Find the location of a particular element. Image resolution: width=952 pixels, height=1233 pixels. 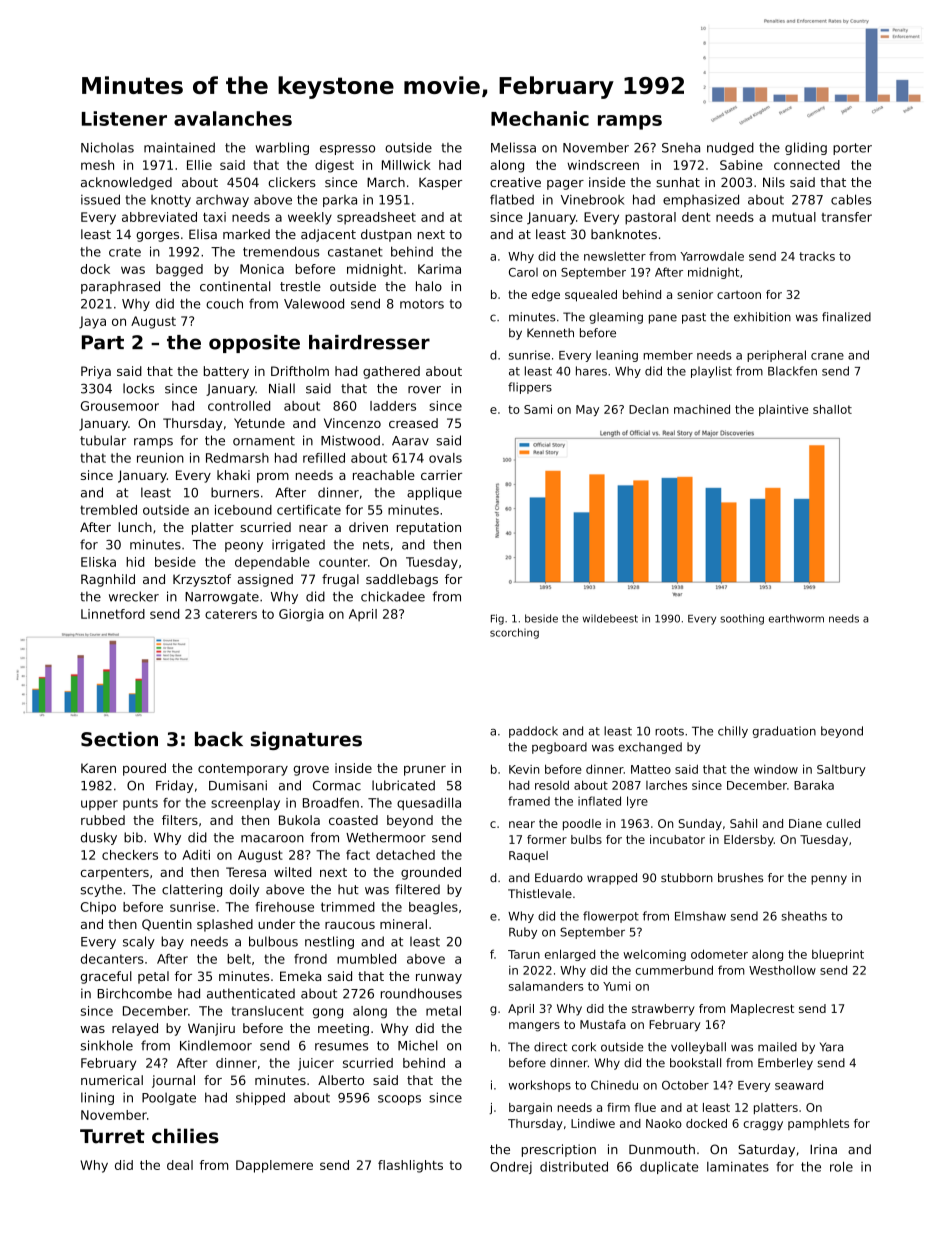

plaintive is located at coordinates (783, 410).
